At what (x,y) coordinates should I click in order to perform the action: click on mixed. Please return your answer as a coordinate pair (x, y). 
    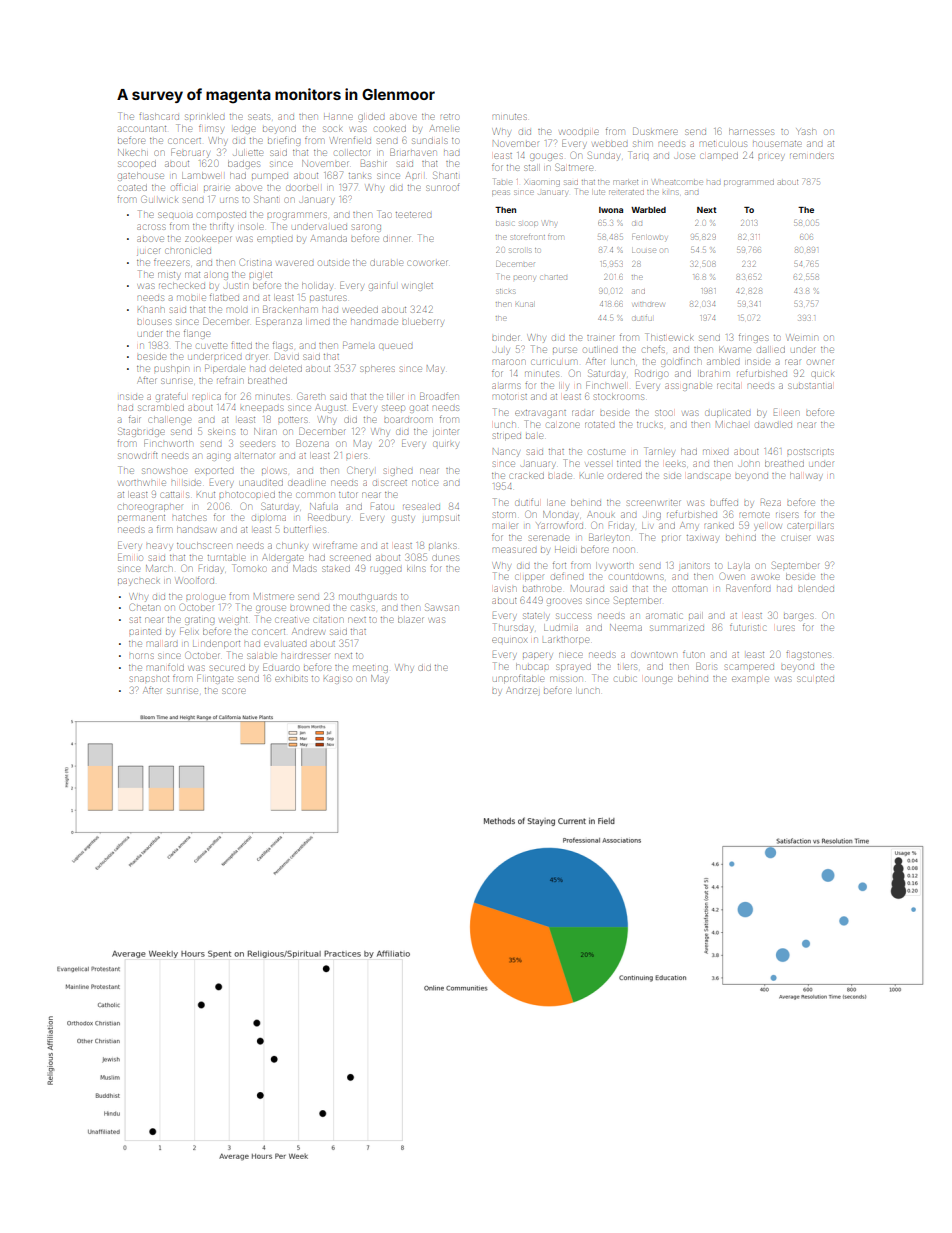
    Looking at the image, I should click on (715, 452).
